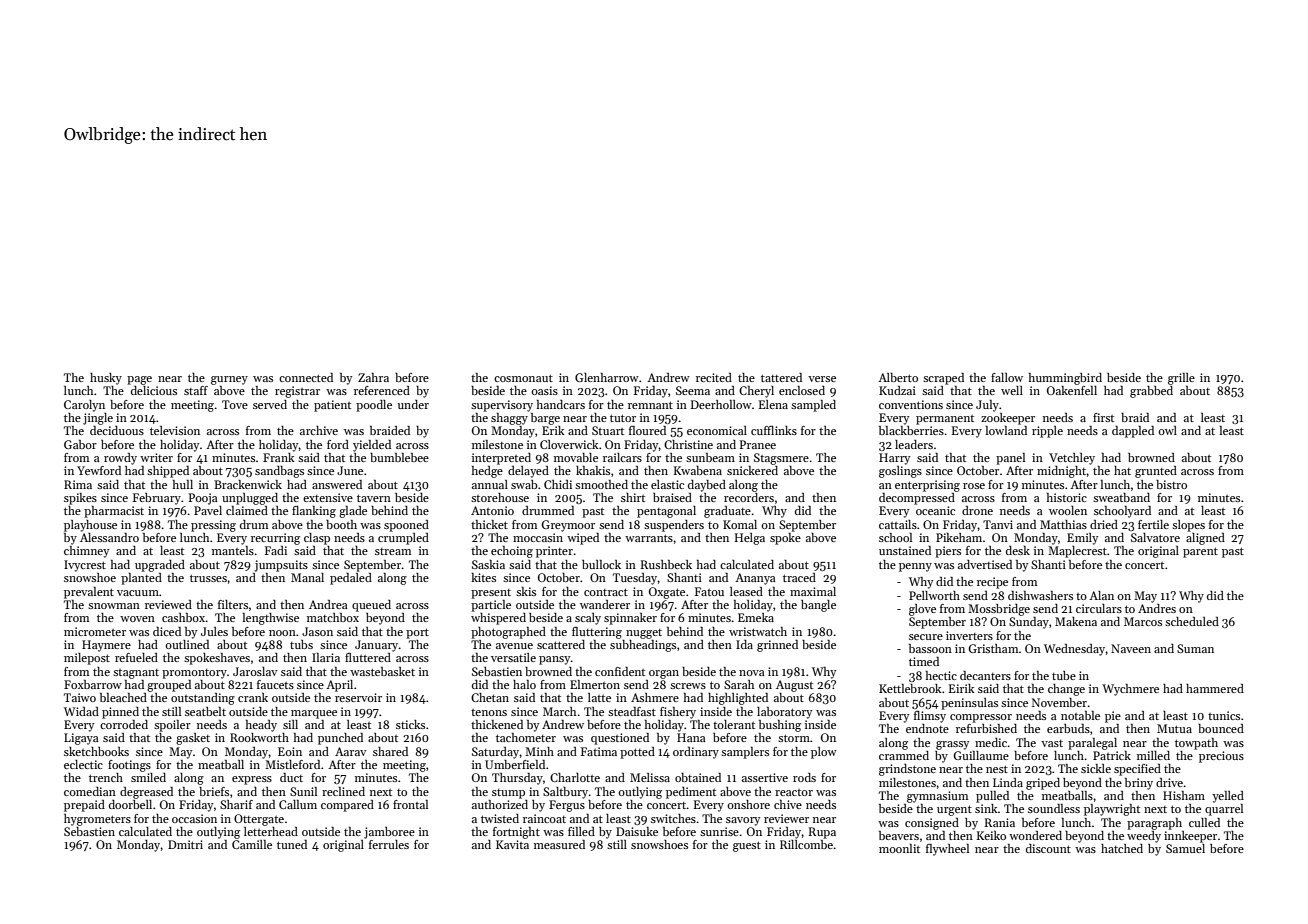 This screenshot has height=924, width=1308. Describe the element at coordinates (1130, 690) in the screenshot. I see `Wychmere` at that location.
